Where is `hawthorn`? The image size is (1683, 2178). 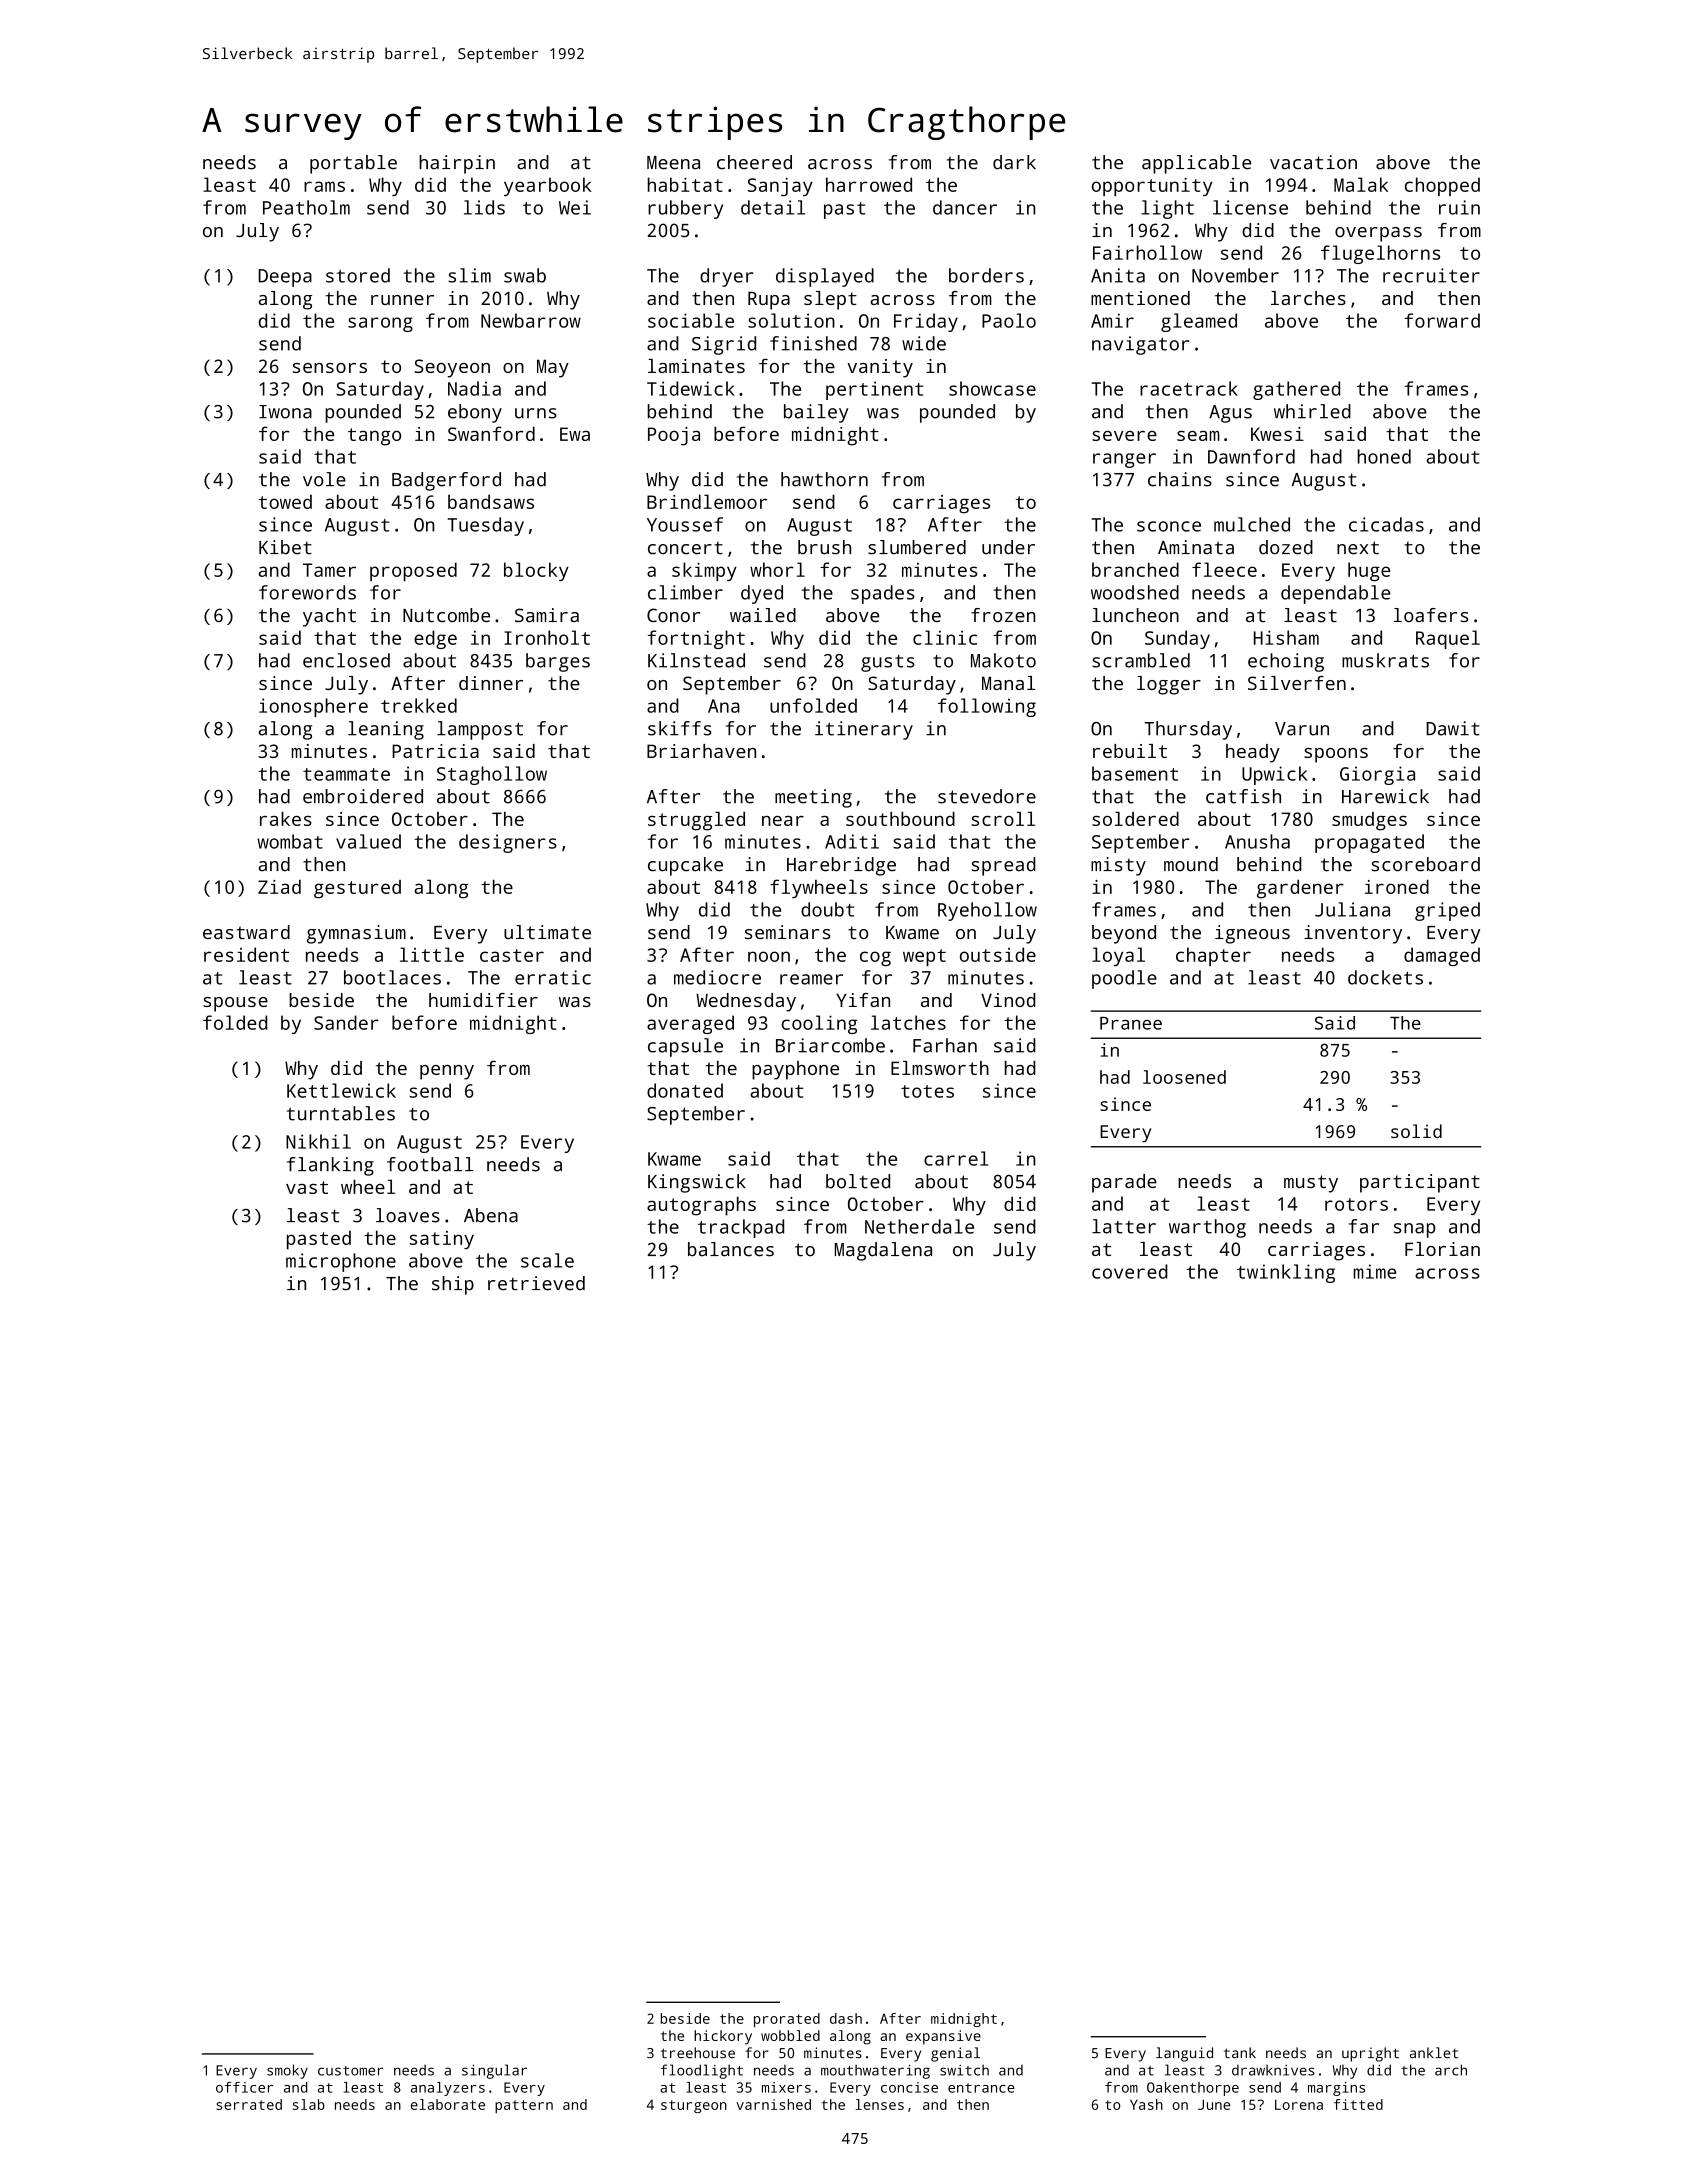 hawthorn is located at coordinates (824, 479).
